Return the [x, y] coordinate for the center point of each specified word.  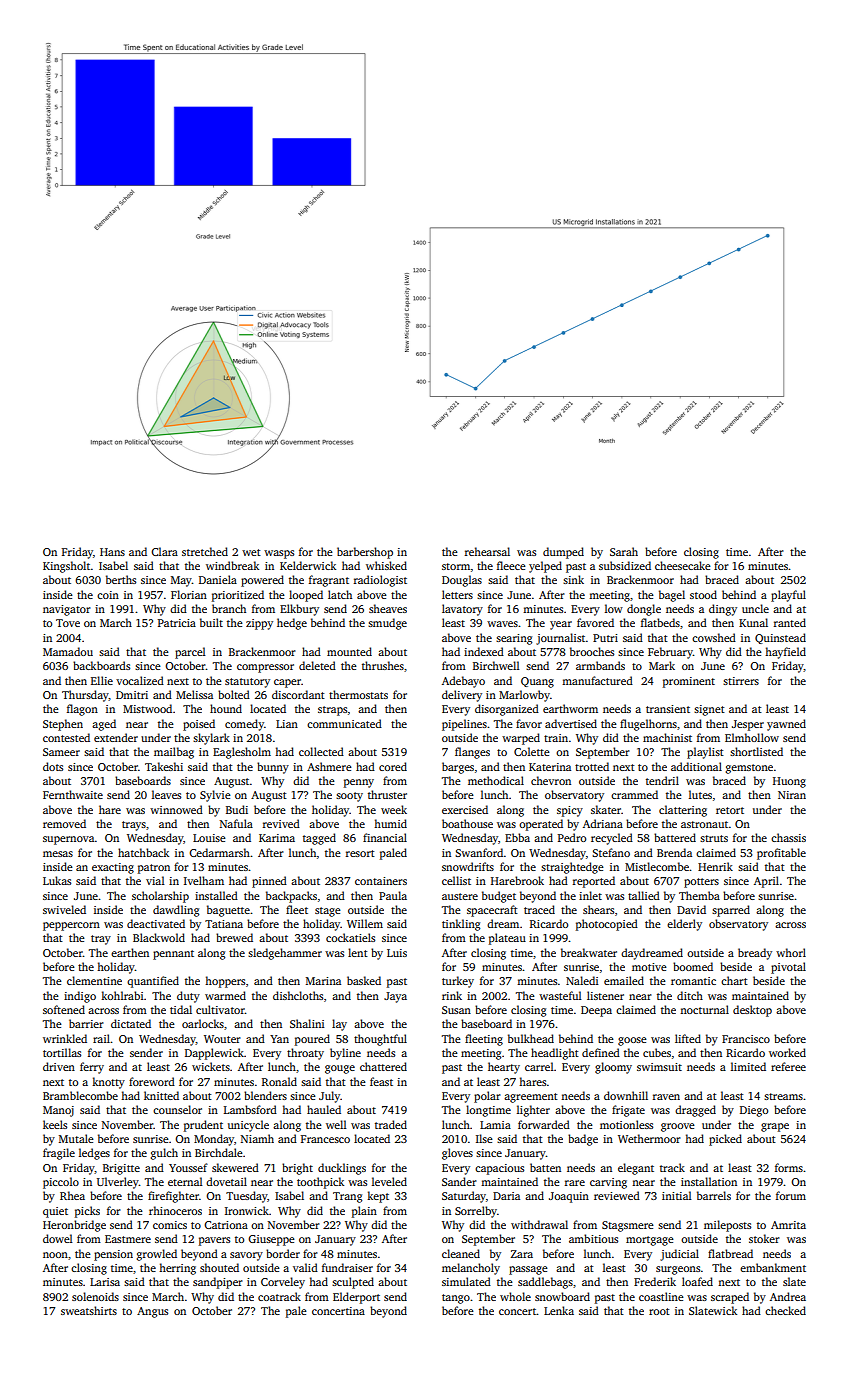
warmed [225, 995]
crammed [634, 794]
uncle [755, 608]
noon [55, 1255]
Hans [112, 552]
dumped [563, 553]
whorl [791, 952]
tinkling [461, 925]
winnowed [176, 809]
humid [390, 823]
